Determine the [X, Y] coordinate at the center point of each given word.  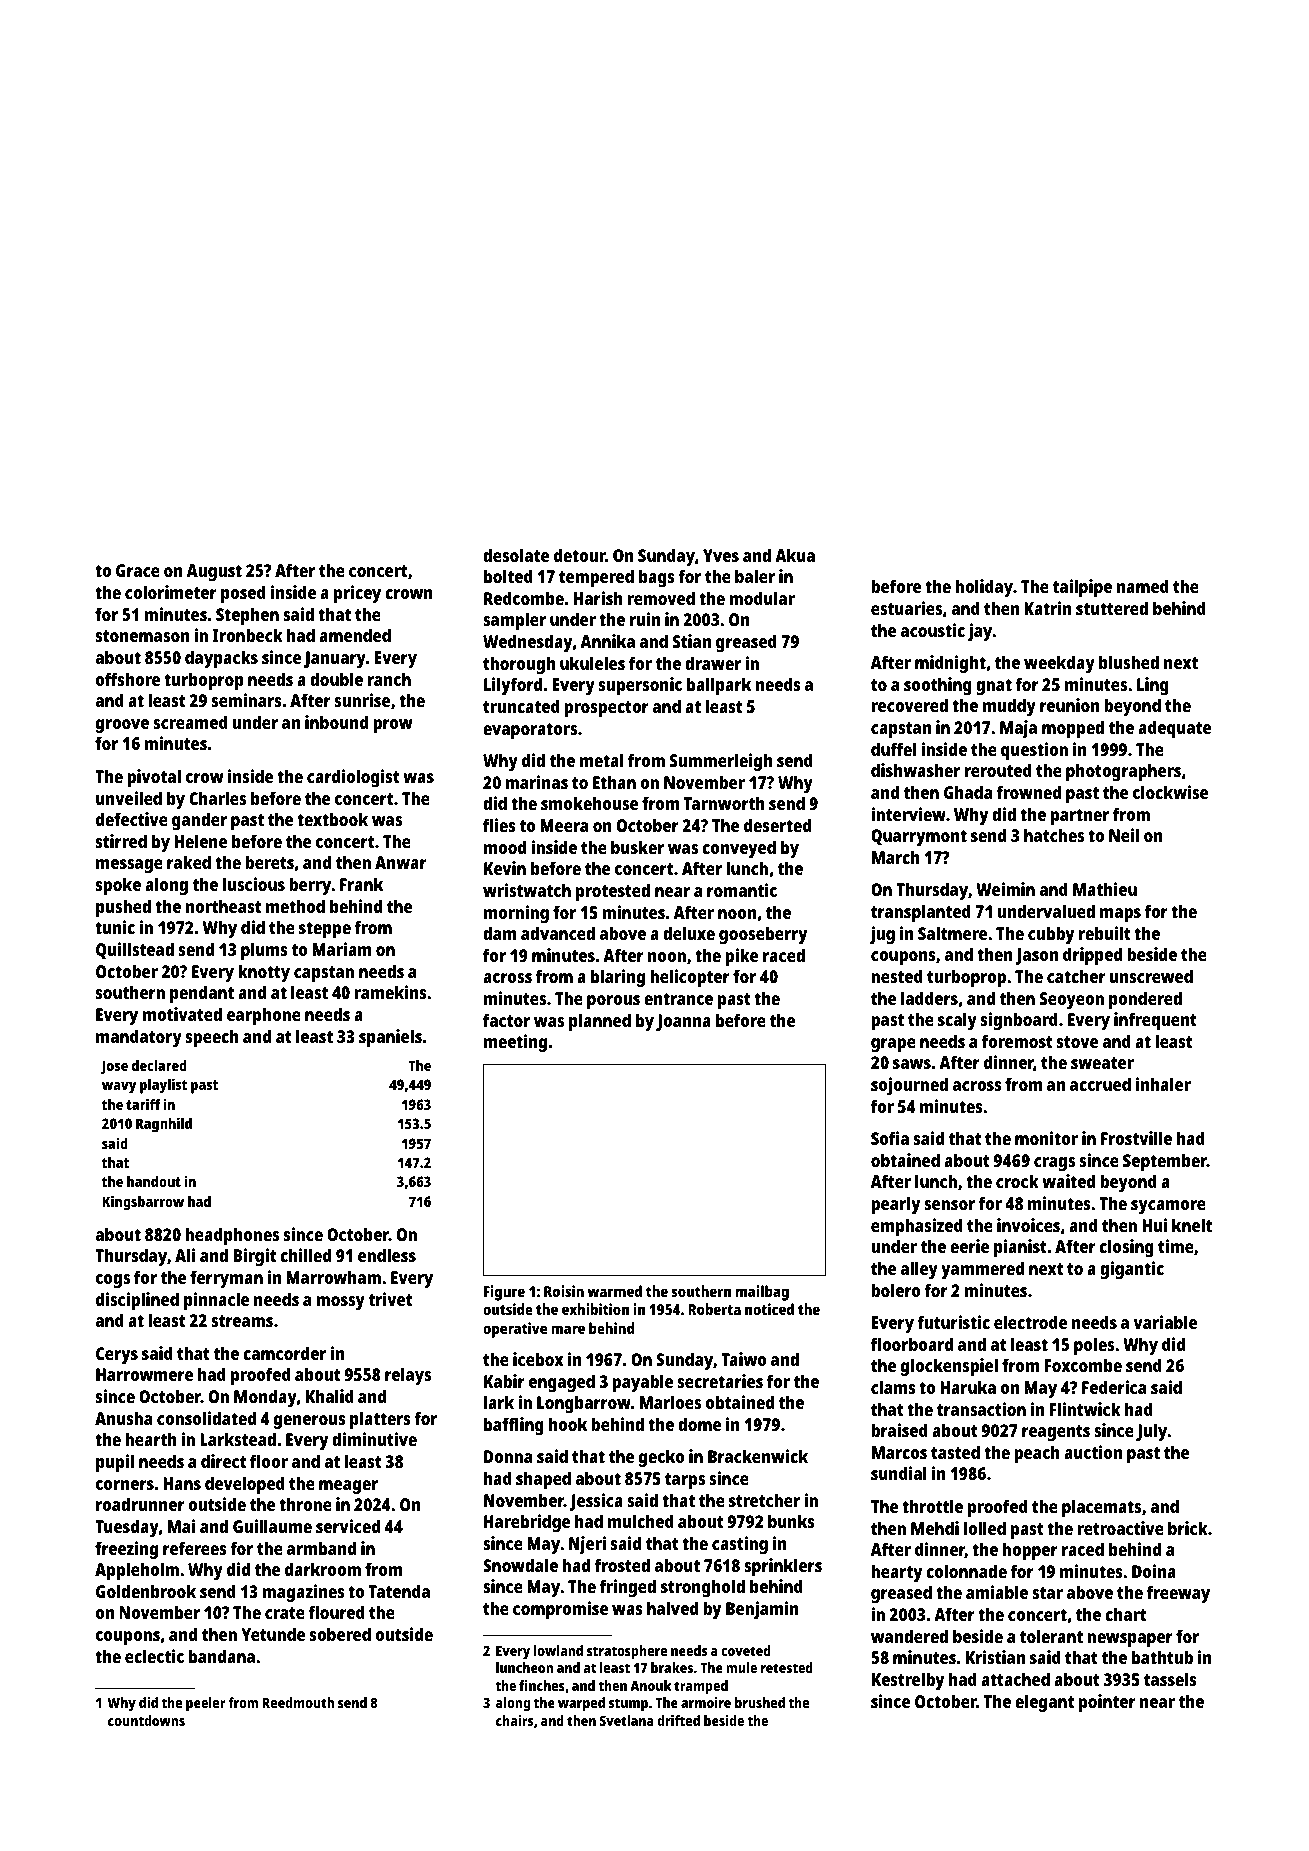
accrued [1100, 1084]
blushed [1129, 662]
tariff [143, 1104]
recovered [909, 705]
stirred [121, 841]
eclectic [154, 1656]
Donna [508, 1456]
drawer [713, 663]
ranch [389, 679]
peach [1037, 1454]
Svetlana [626, 1720]
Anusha [123, 1418]
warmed [615, 1291]
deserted [777, 825]
